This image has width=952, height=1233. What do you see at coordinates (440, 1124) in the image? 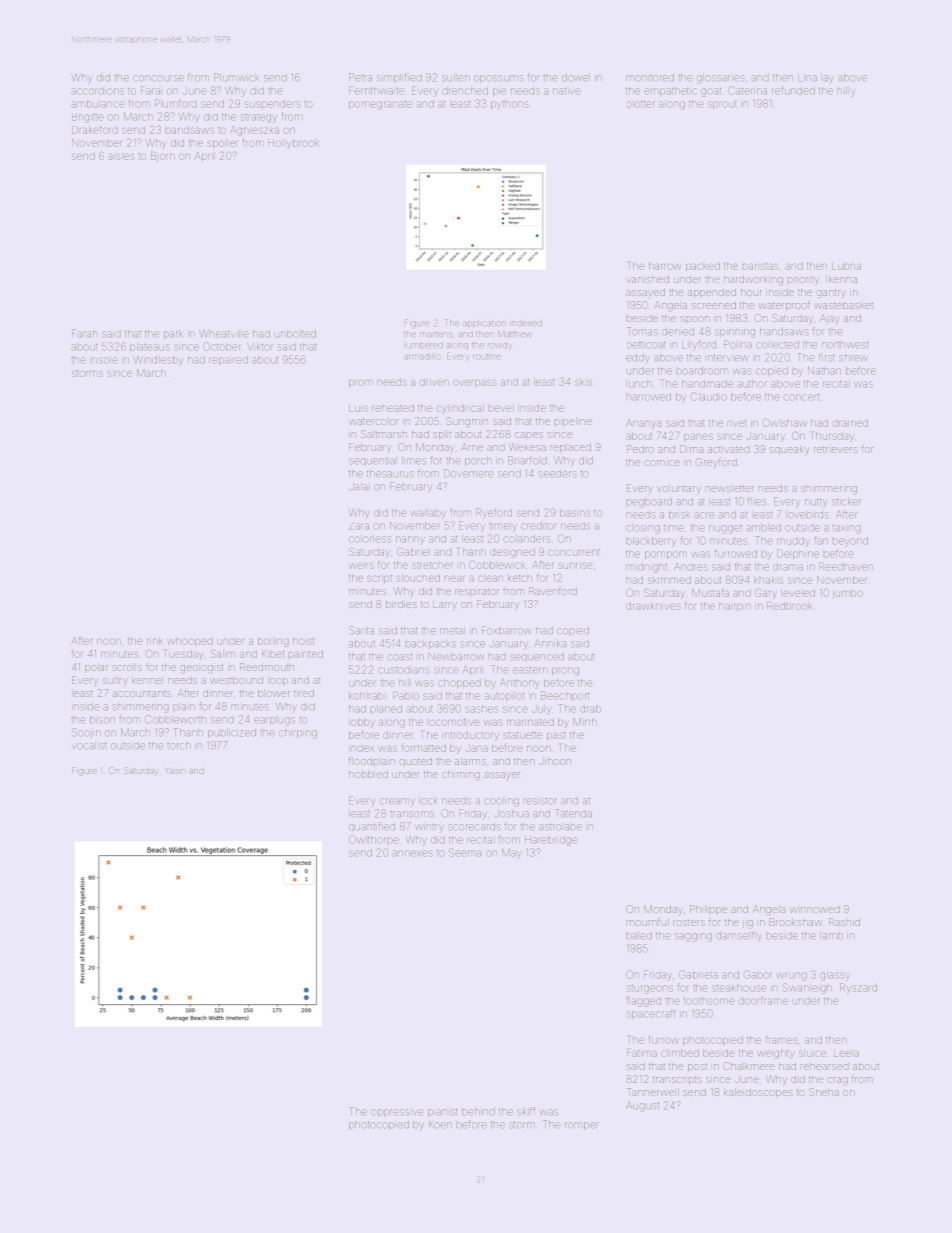
I see `Koen` at bounding box center [440, 1124].
